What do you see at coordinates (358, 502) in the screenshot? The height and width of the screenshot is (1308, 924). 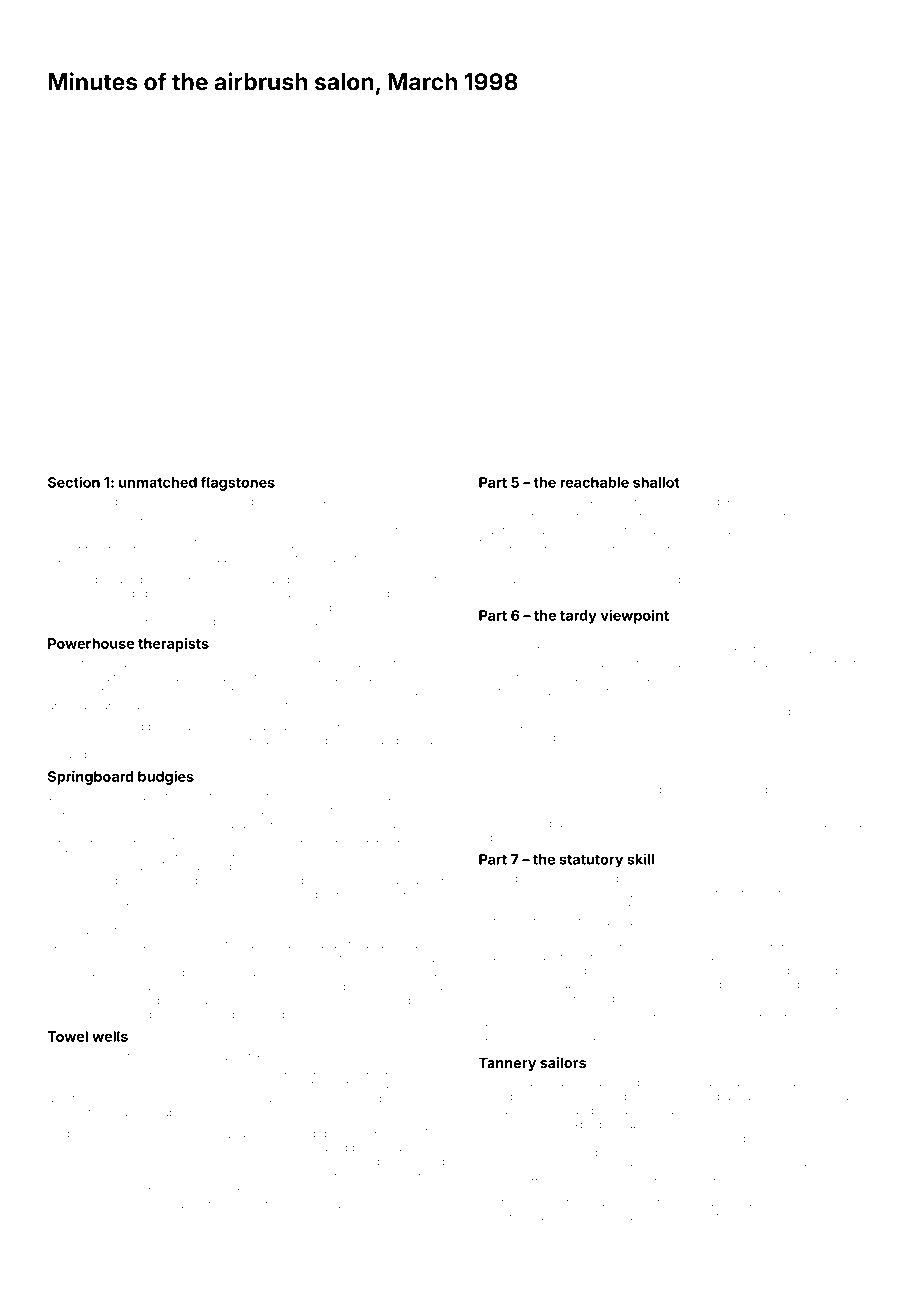 I see `interview` at bounding box center [358, 502].
